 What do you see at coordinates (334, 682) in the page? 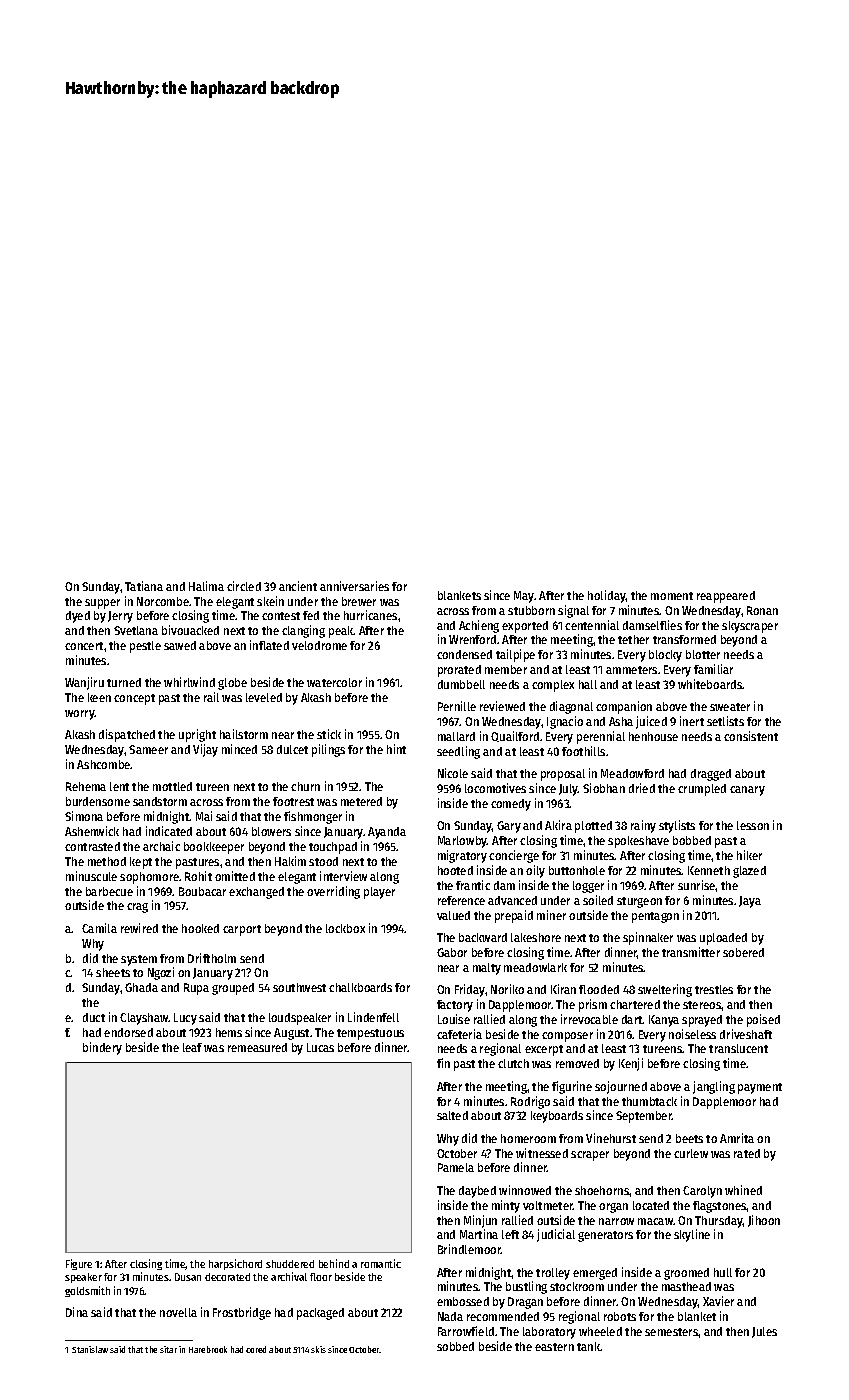
I see `watercolor` at bounding box center [334, 682].
